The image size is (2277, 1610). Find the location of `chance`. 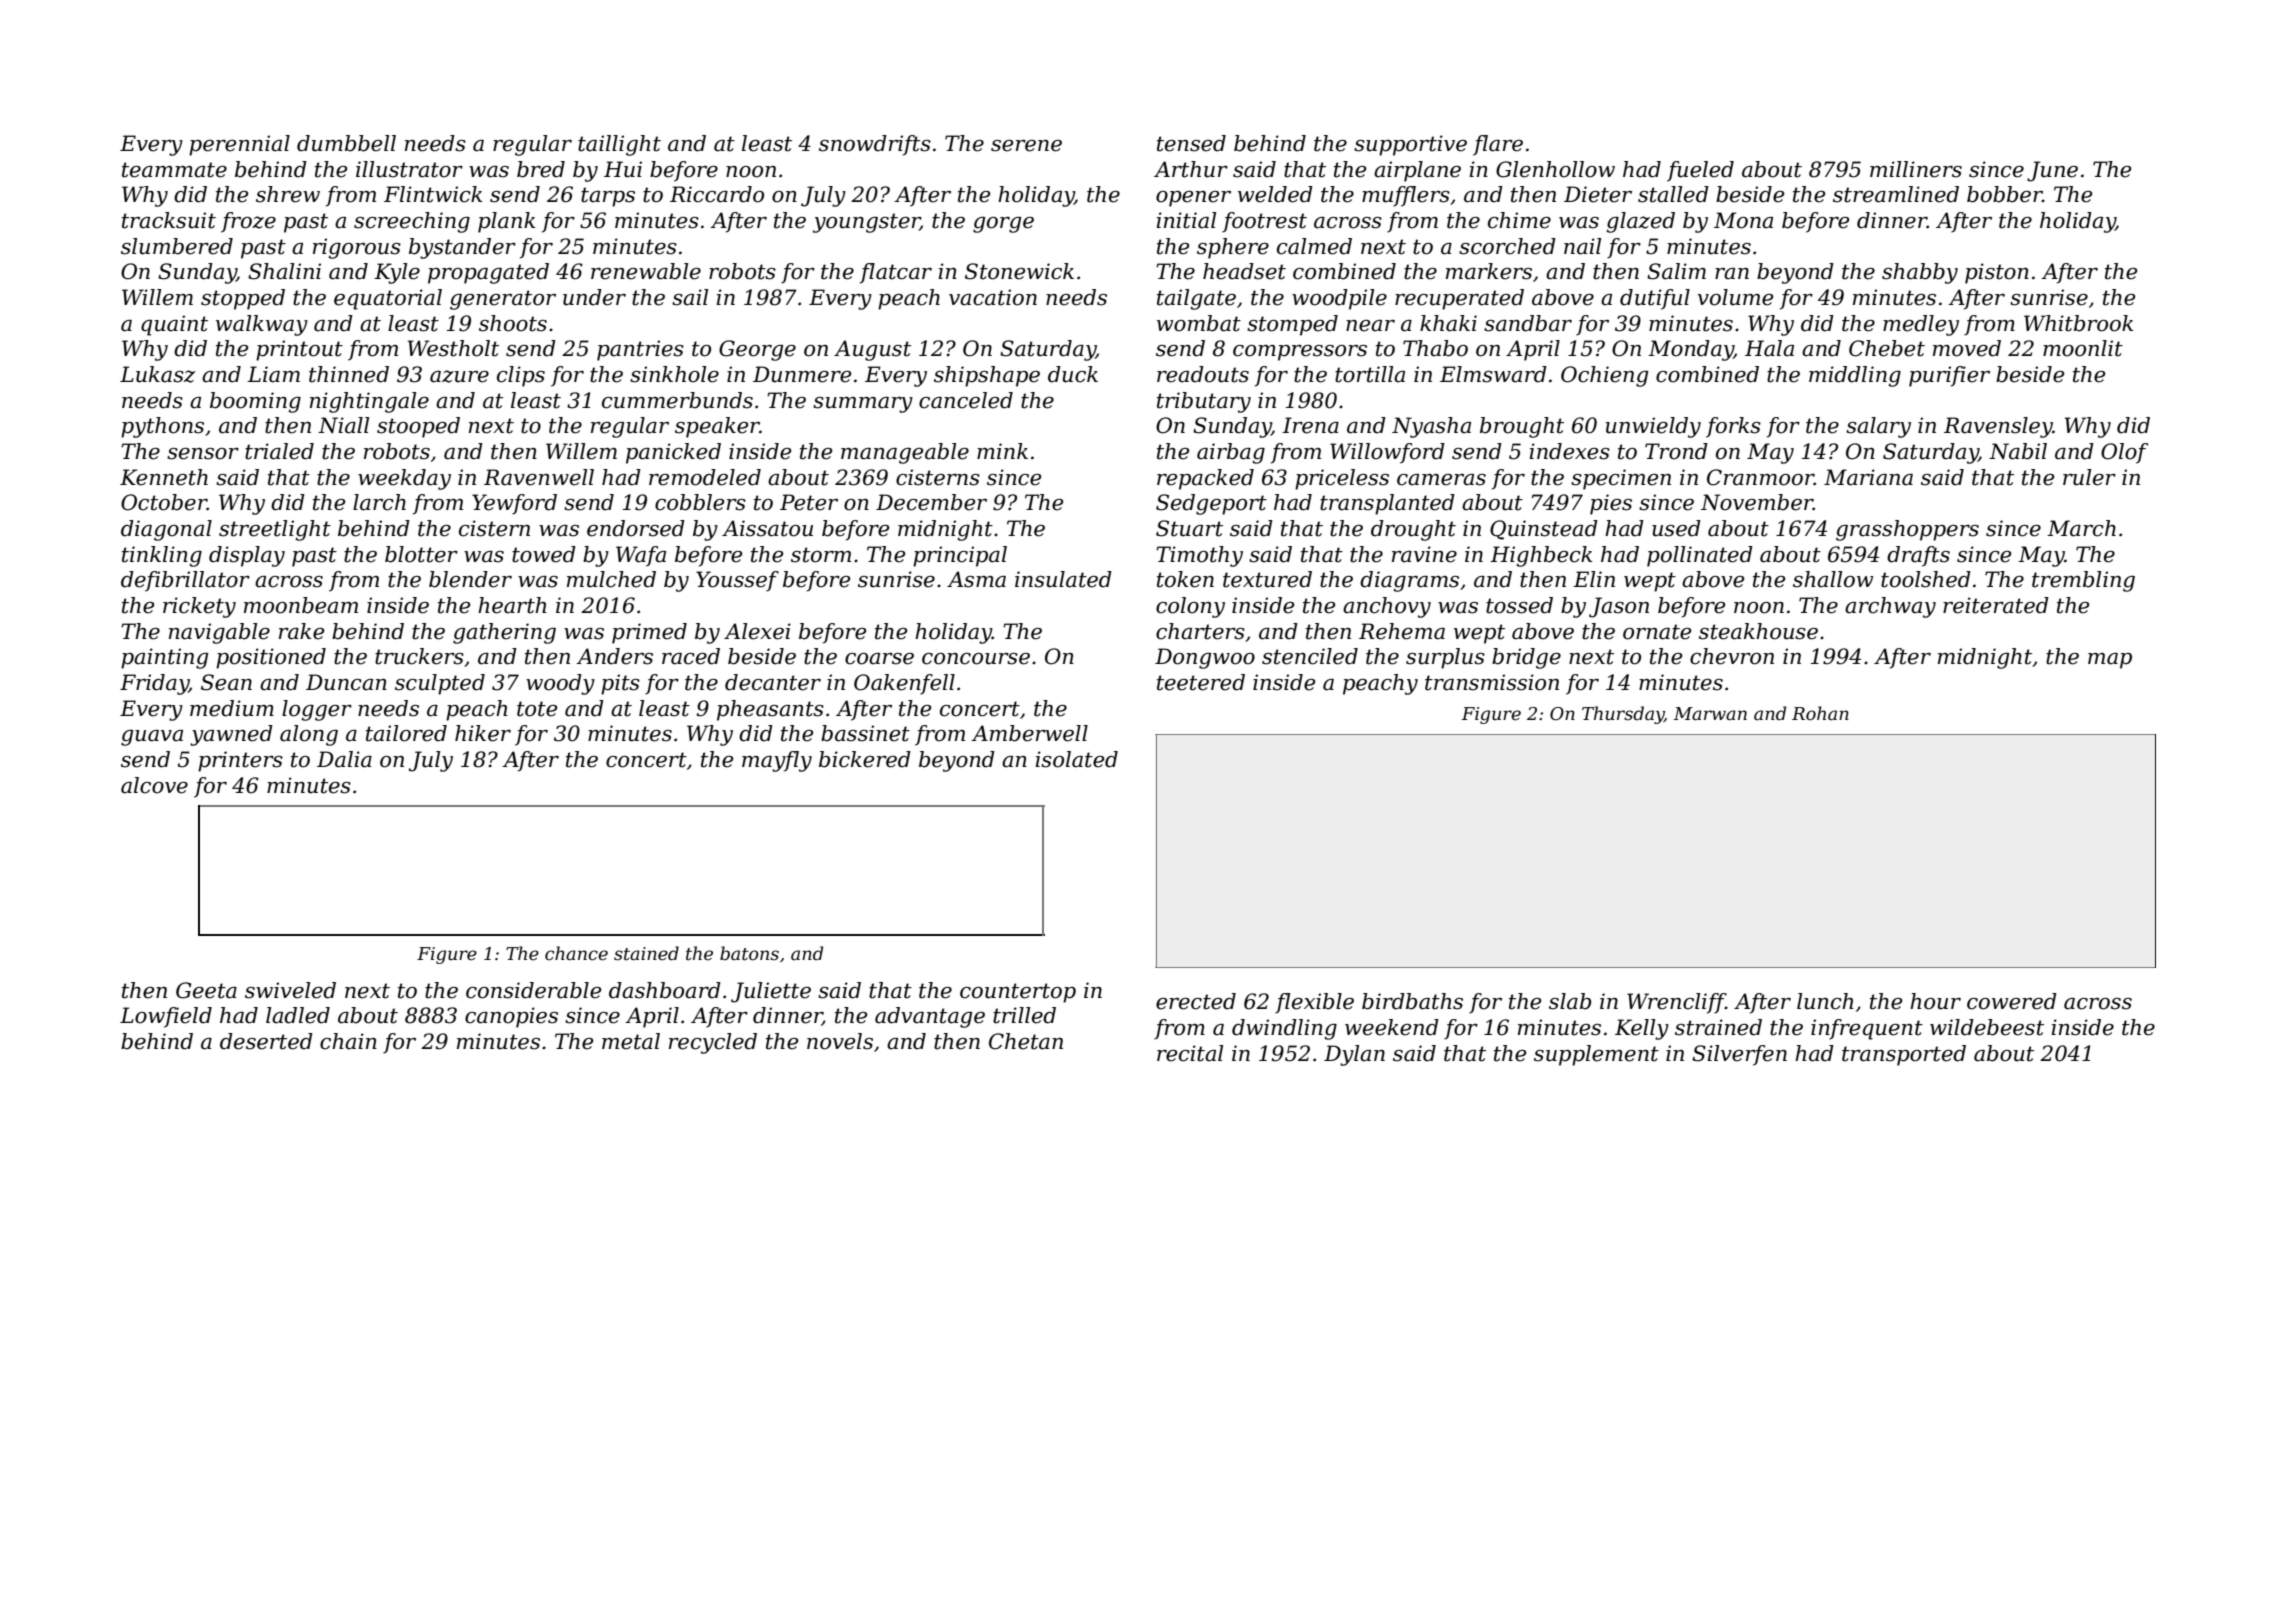

chance is located at coordinates (576, 953).
